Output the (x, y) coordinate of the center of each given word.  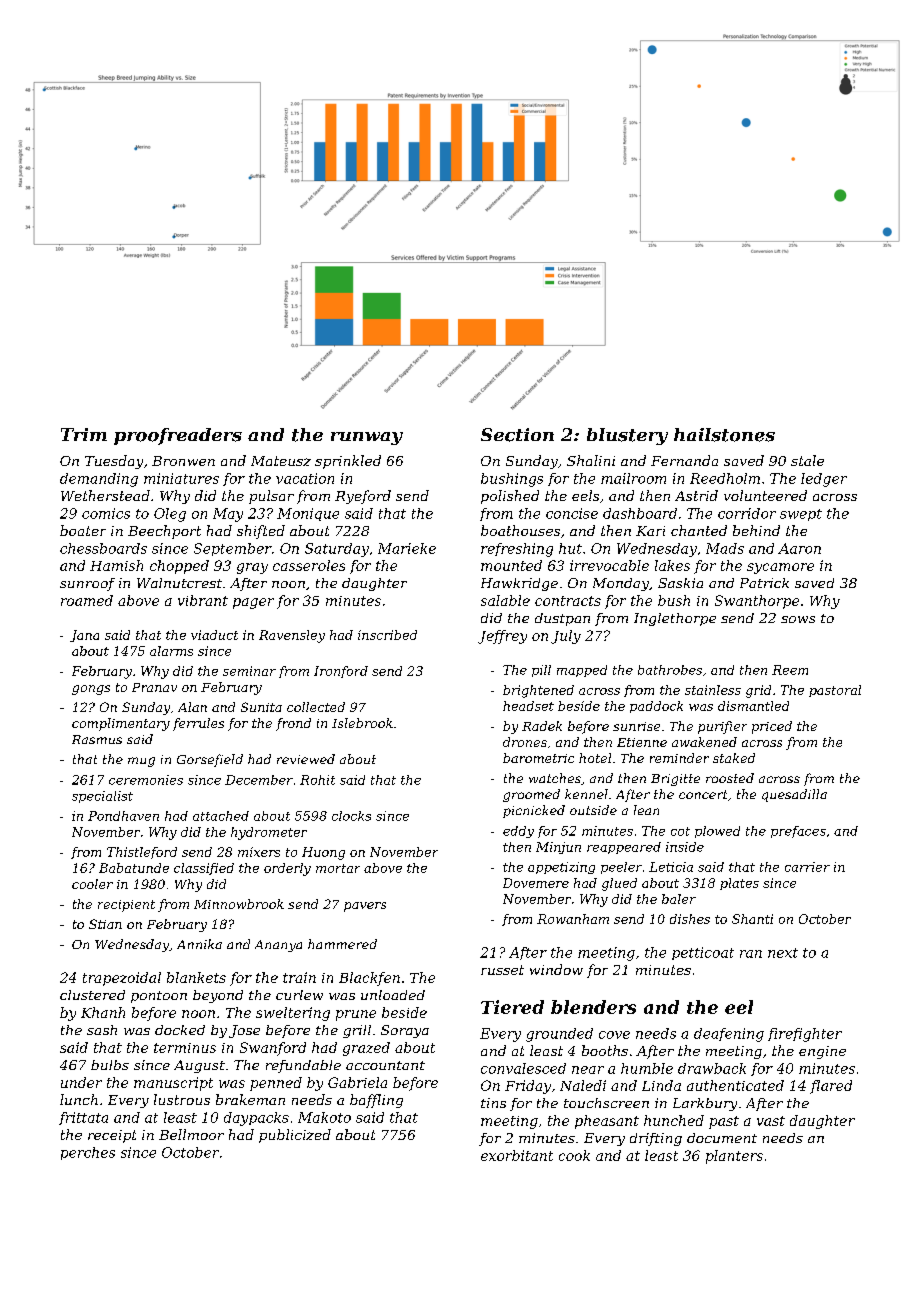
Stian (105, 924)
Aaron (799, 548)
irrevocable (609, 565)
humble (647, 1068)
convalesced (523, 1068)
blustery (627, 436)
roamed (87, 600)
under (81, 1082)
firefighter (805, 1035)
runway (367, 438)
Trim (84, 434)
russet (502, 970)
